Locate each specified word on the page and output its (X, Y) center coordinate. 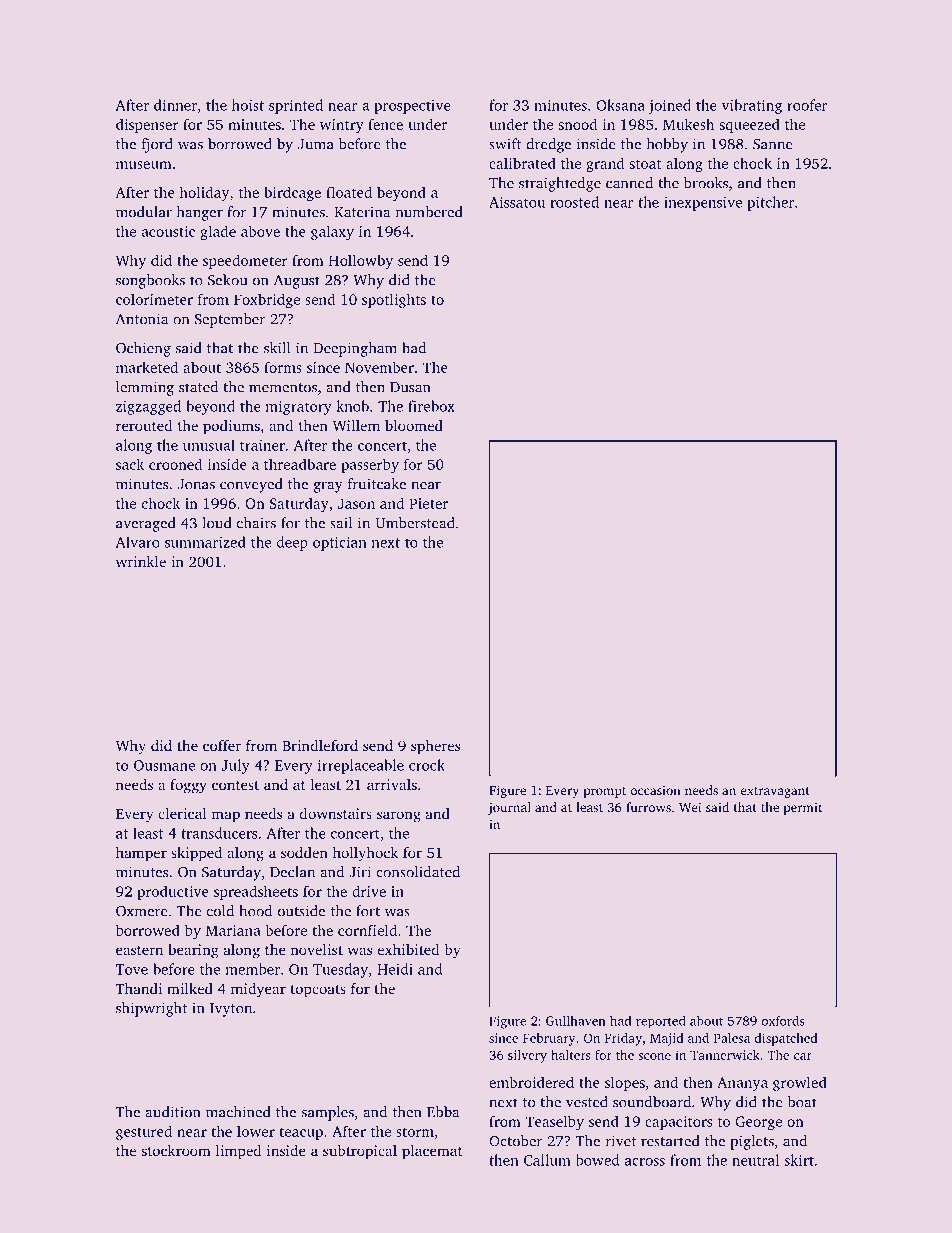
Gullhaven (576, 1021)
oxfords (783, 1021)
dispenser (147, 125)
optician (340, 544)
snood (578, 124)
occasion (655, 790)
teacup (301, 1133)
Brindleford (320, 745)
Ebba (443, 1112)
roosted (574, 202)
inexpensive (703, 204)
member (253, 969)
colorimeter (154, 299)
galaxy (332, 232)
